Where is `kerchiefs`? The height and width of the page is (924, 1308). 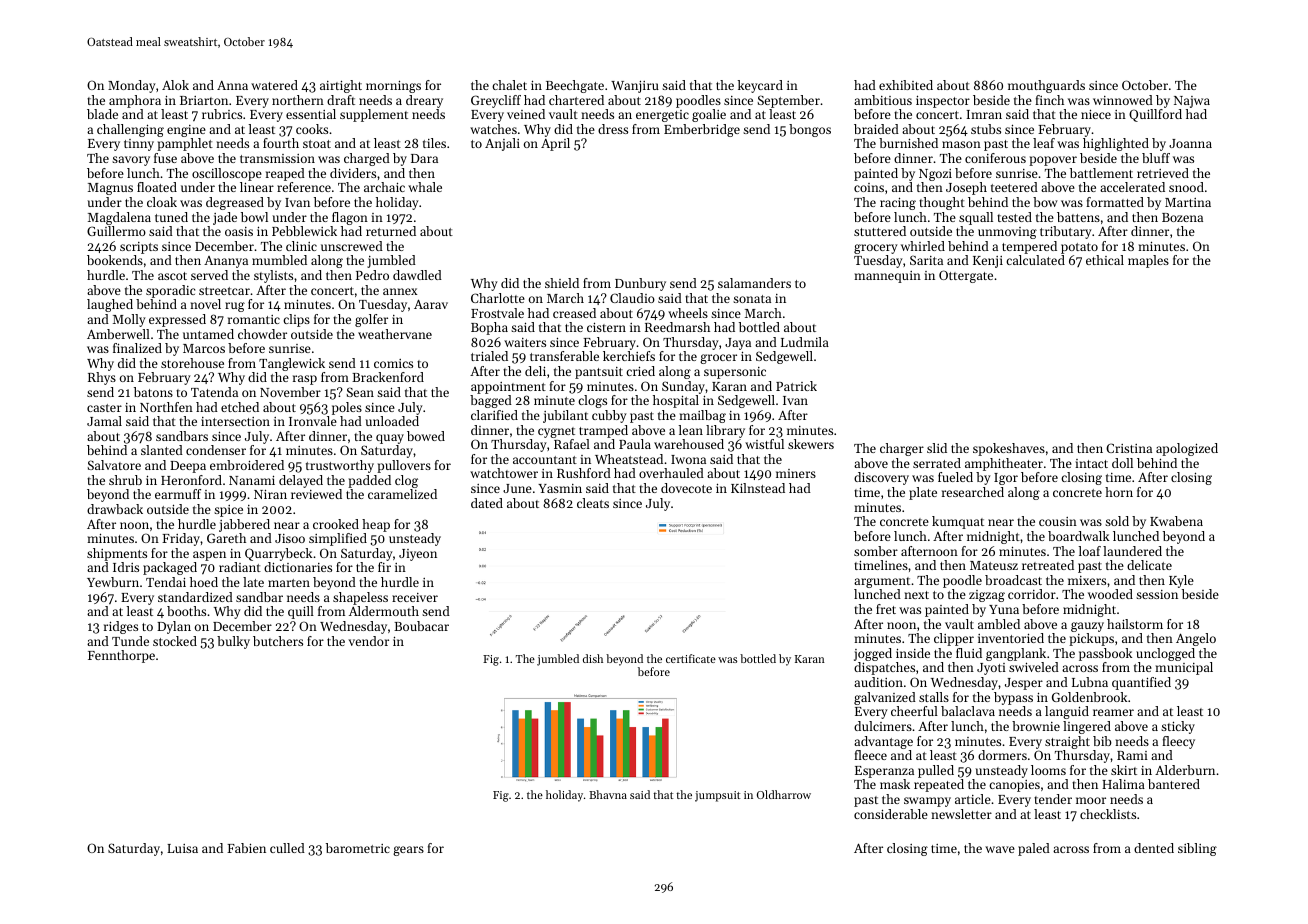
kerchiefs is located at coordinates (629, 356).
